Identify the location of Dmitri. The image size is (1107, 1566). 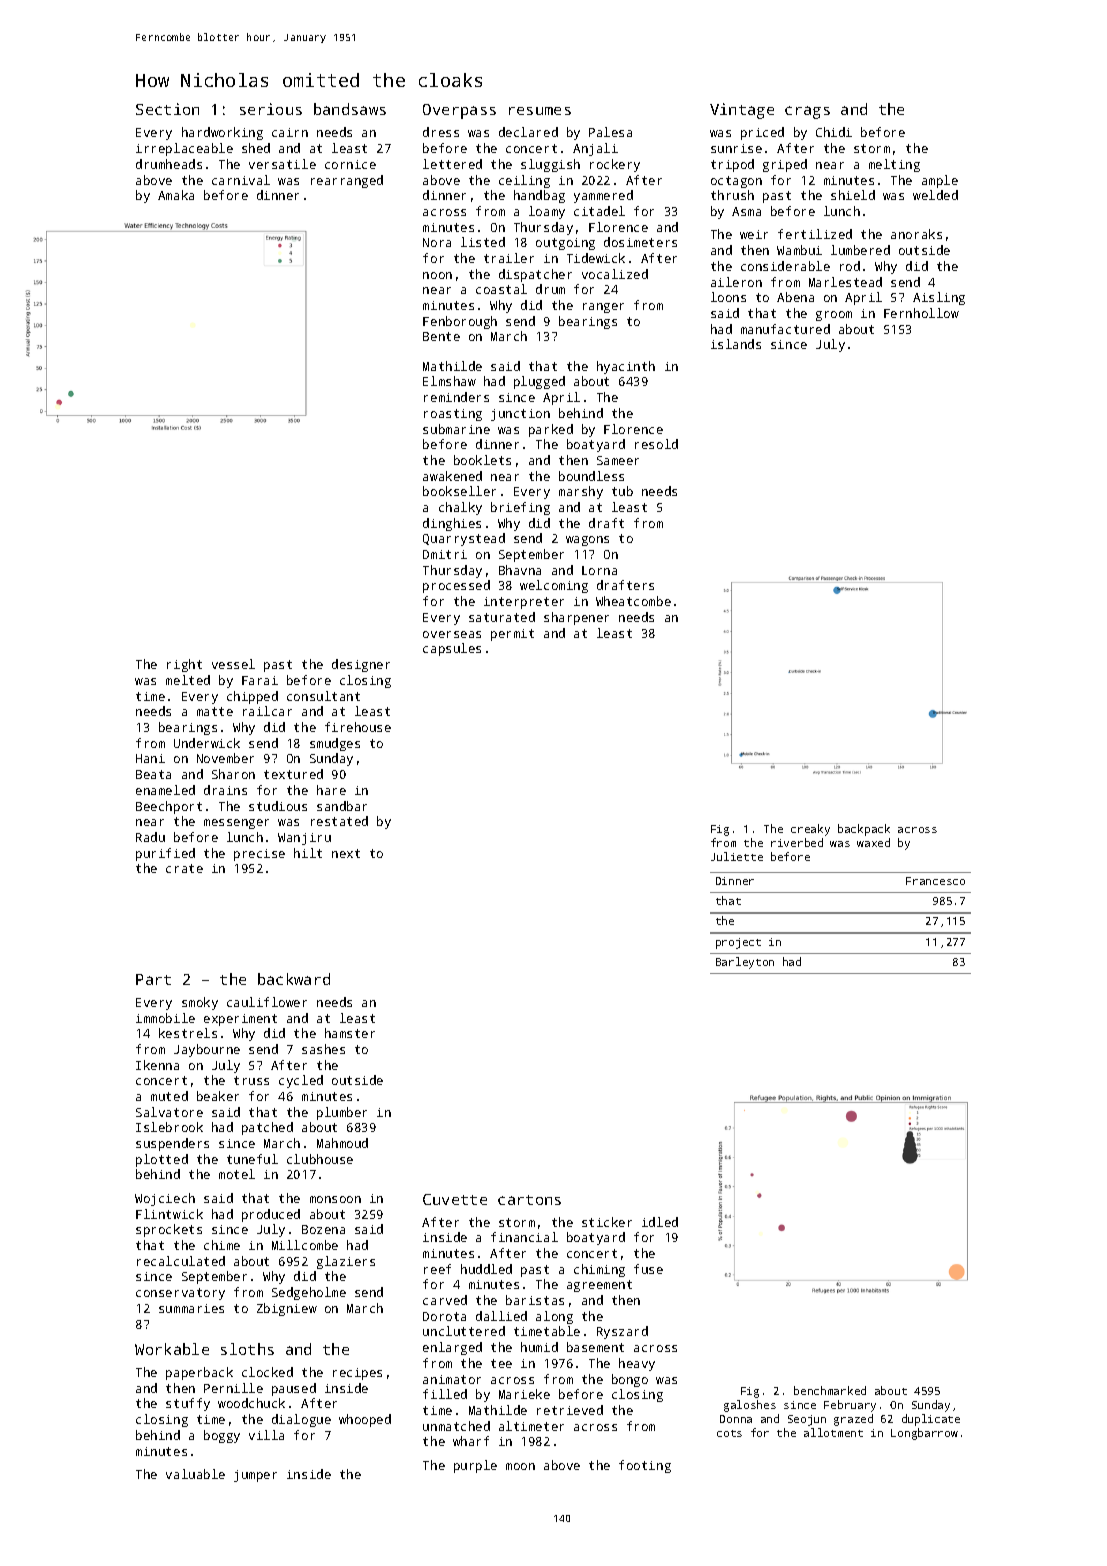
(445, 554).
